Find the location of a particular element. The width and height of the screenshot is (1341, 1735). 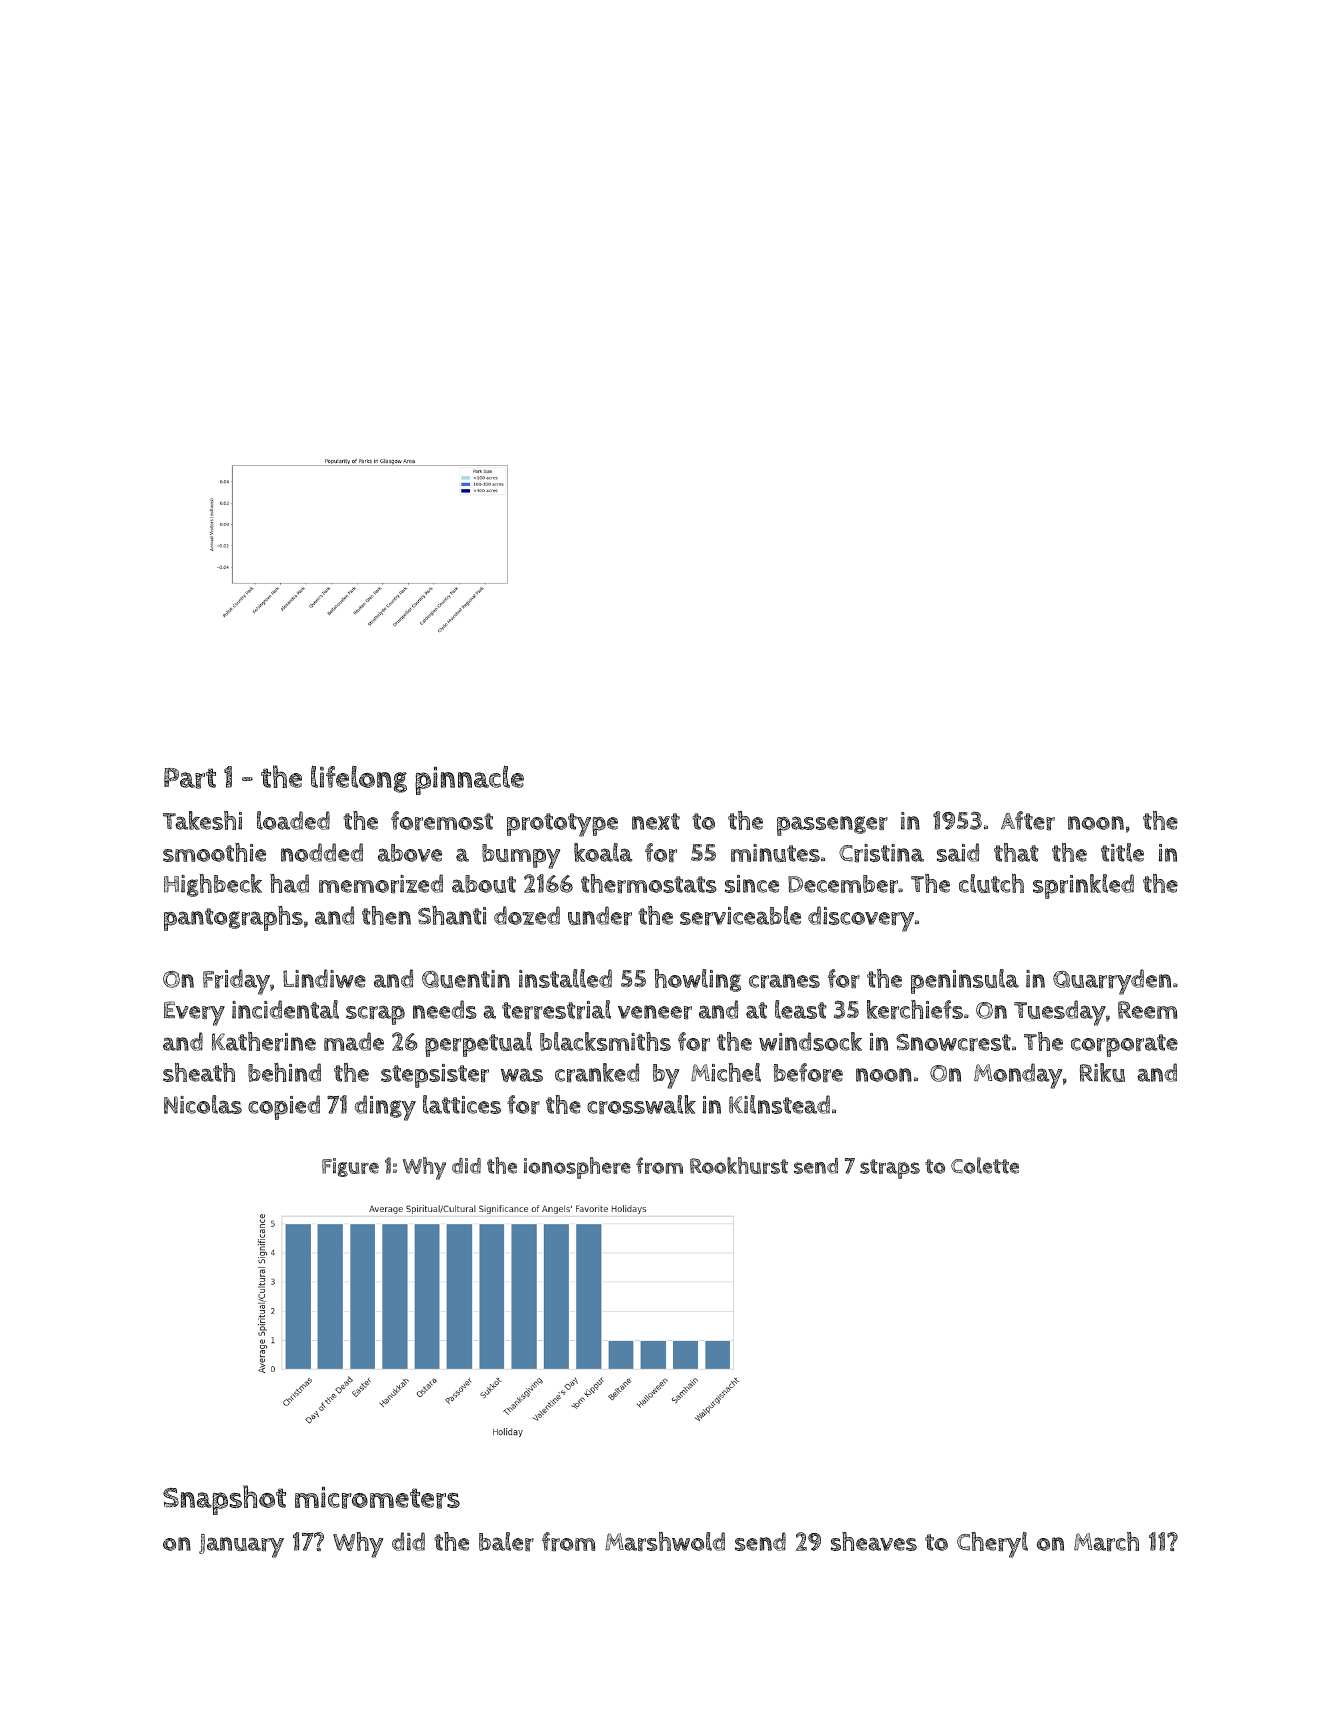

pinnacle is located at coordinates (469, 780).
